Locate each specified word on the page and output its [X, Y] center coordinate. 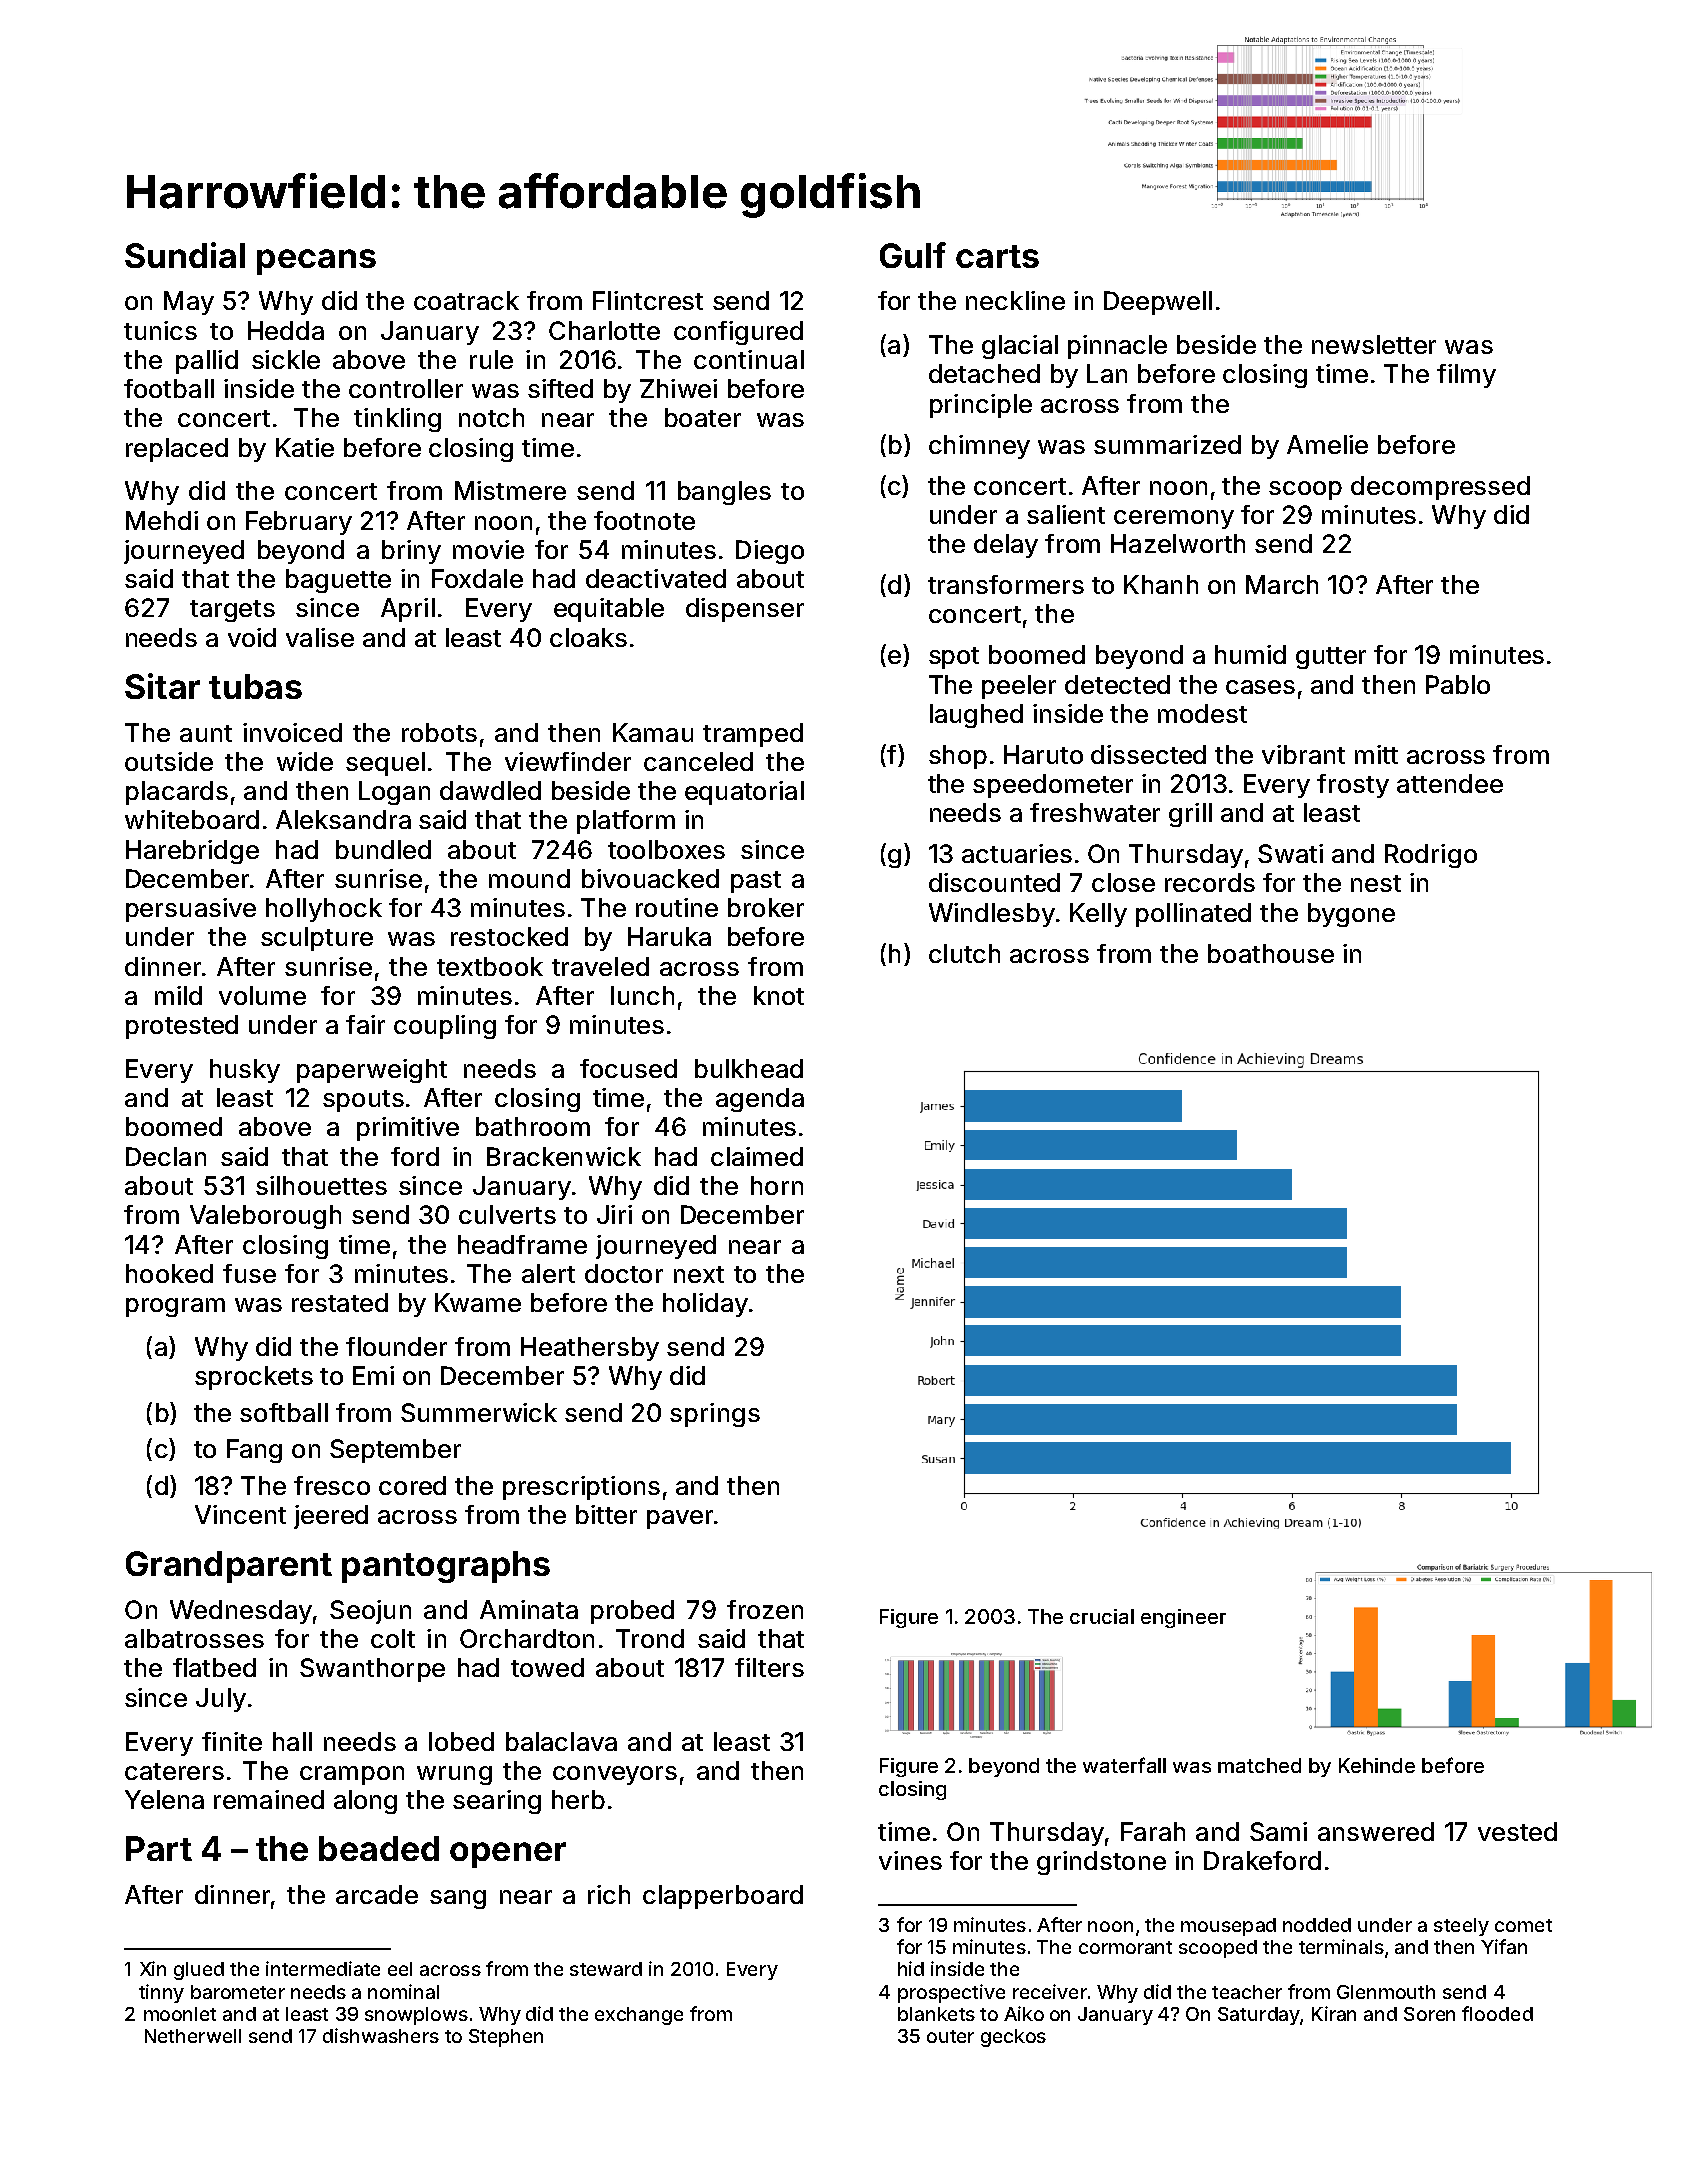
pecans [316, 262]
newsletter [1374, 344]
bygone [1351, 915]
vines [910, 1860]
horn [777, 1185]
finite [232, 1741]
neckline [1015, 300]
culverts [507, 1214]
